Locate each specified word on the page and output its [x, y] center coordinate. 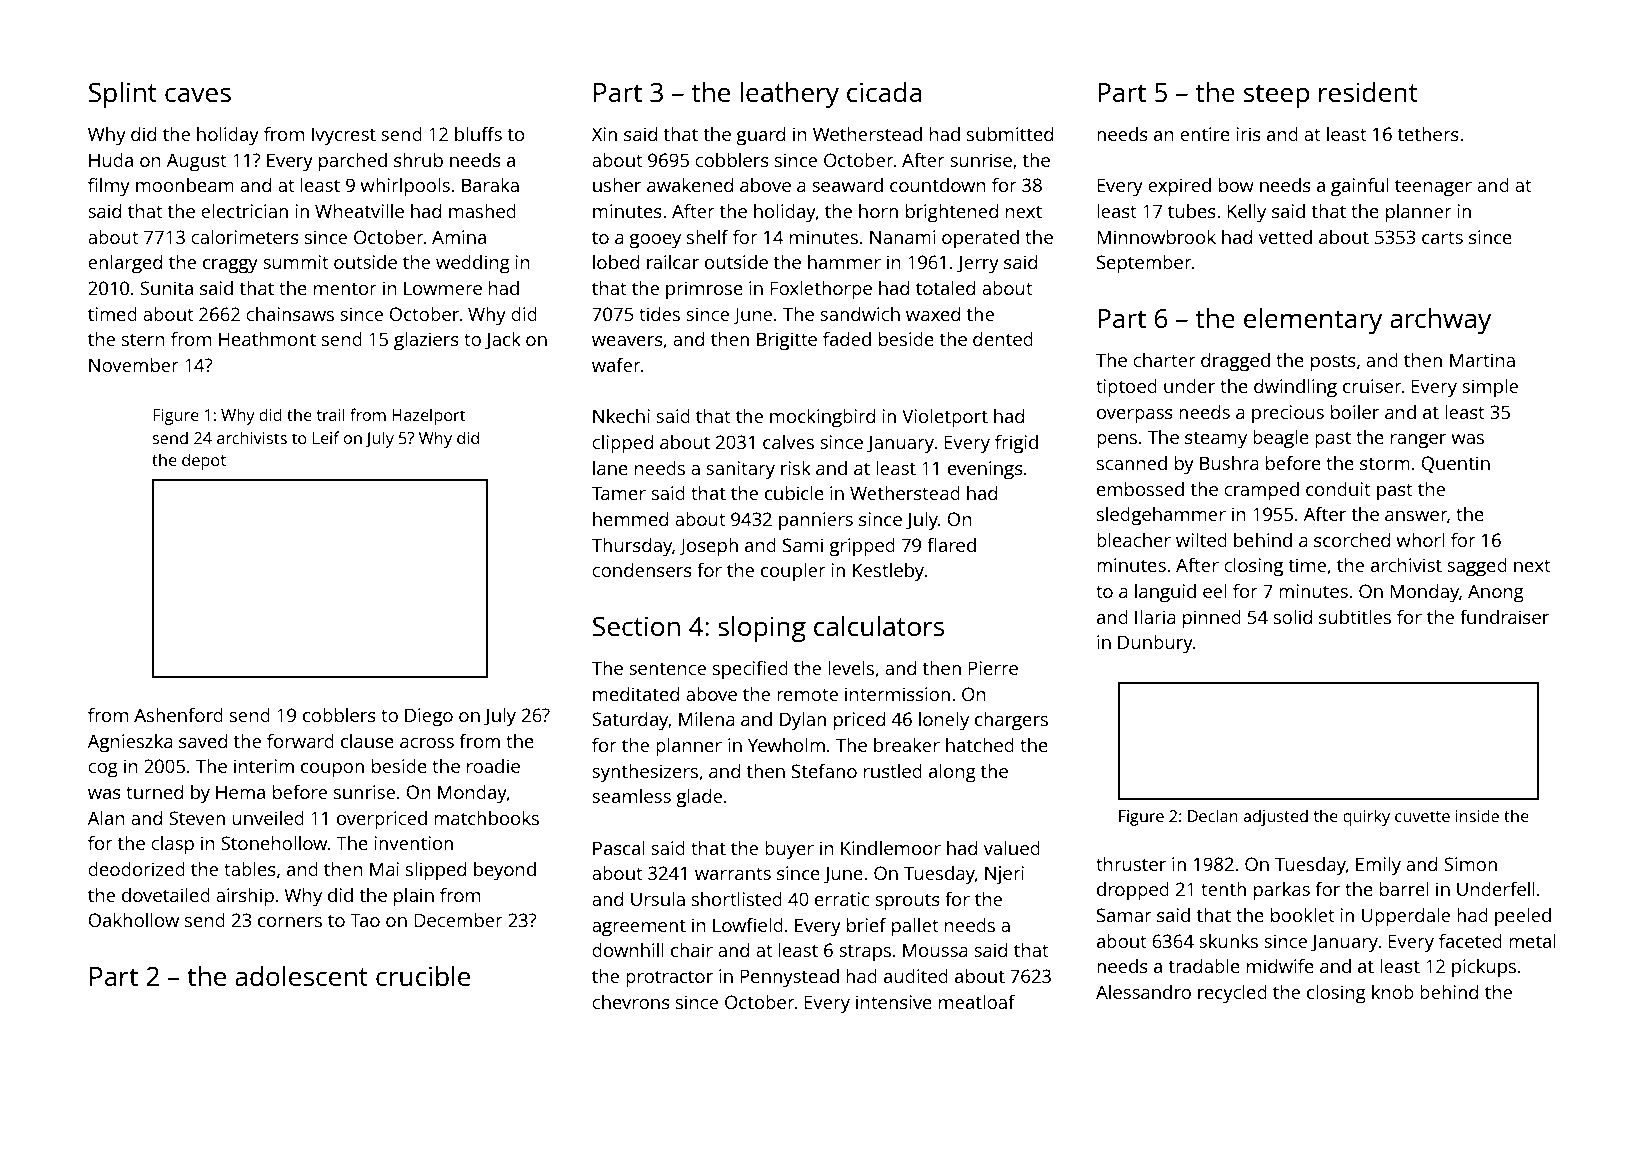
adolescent [301, 976]
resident [1368, 92]
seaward [847, 185]
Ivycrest [344, 136]
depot [204, 461]
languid [1165, 593]
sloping [762, 629]
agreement [639, 928]
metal [1532, 941]
